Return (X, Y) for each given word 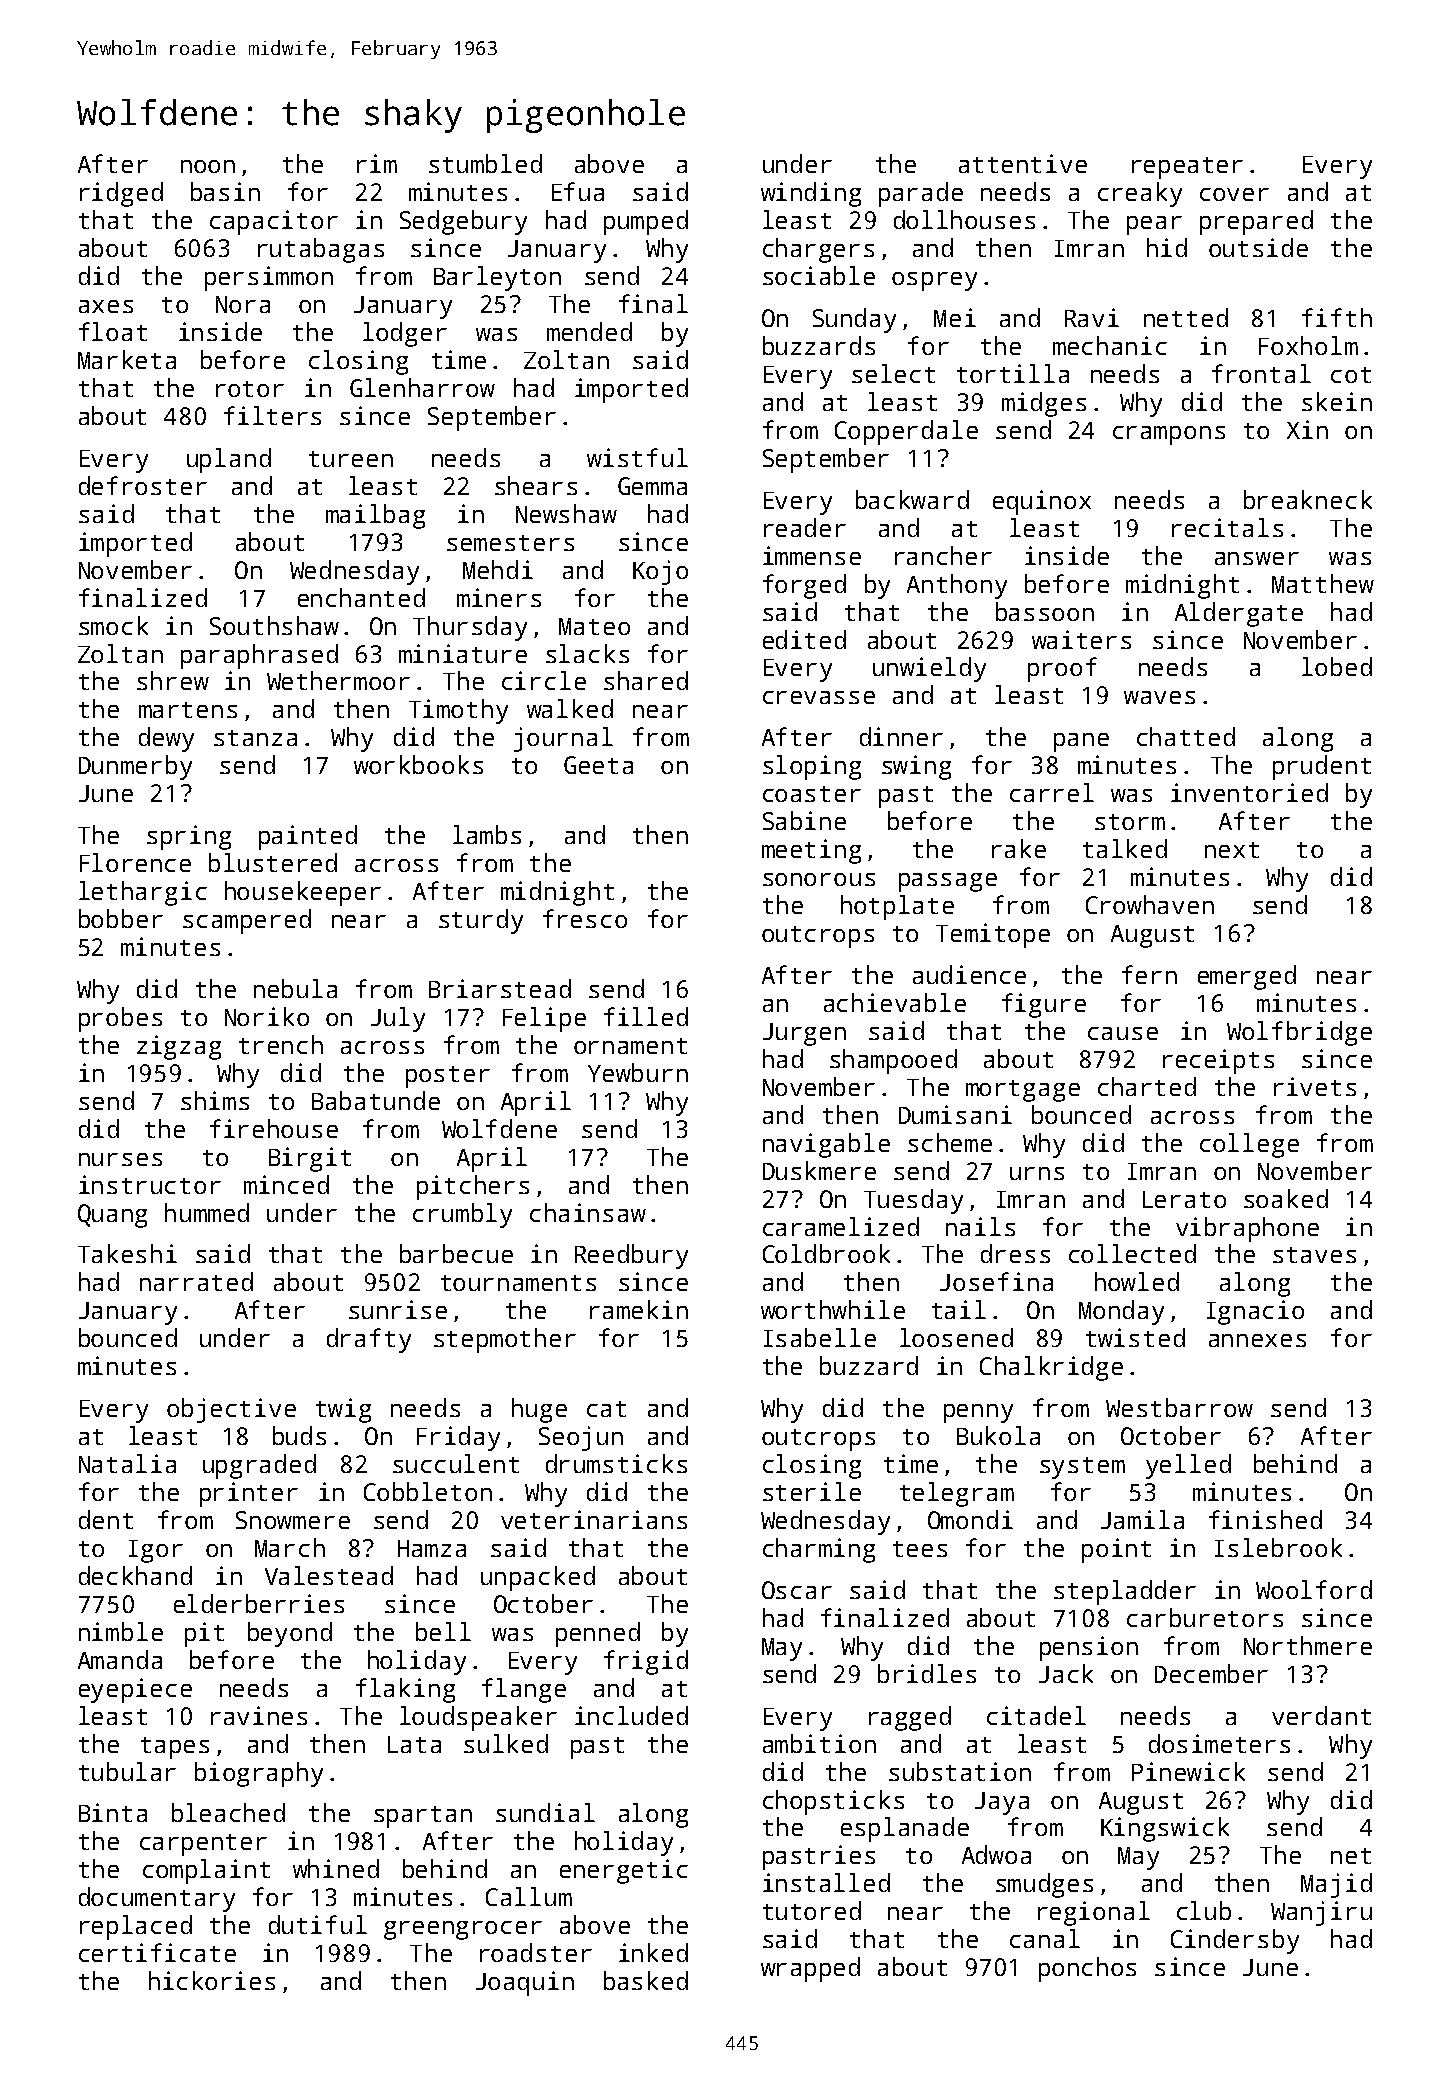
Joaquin (525, 1983)
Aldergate (1239, 614)
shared (646, 680)
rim (377, 163)
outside (1258, 247)
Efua (578, 191)
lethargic (143, 893)
